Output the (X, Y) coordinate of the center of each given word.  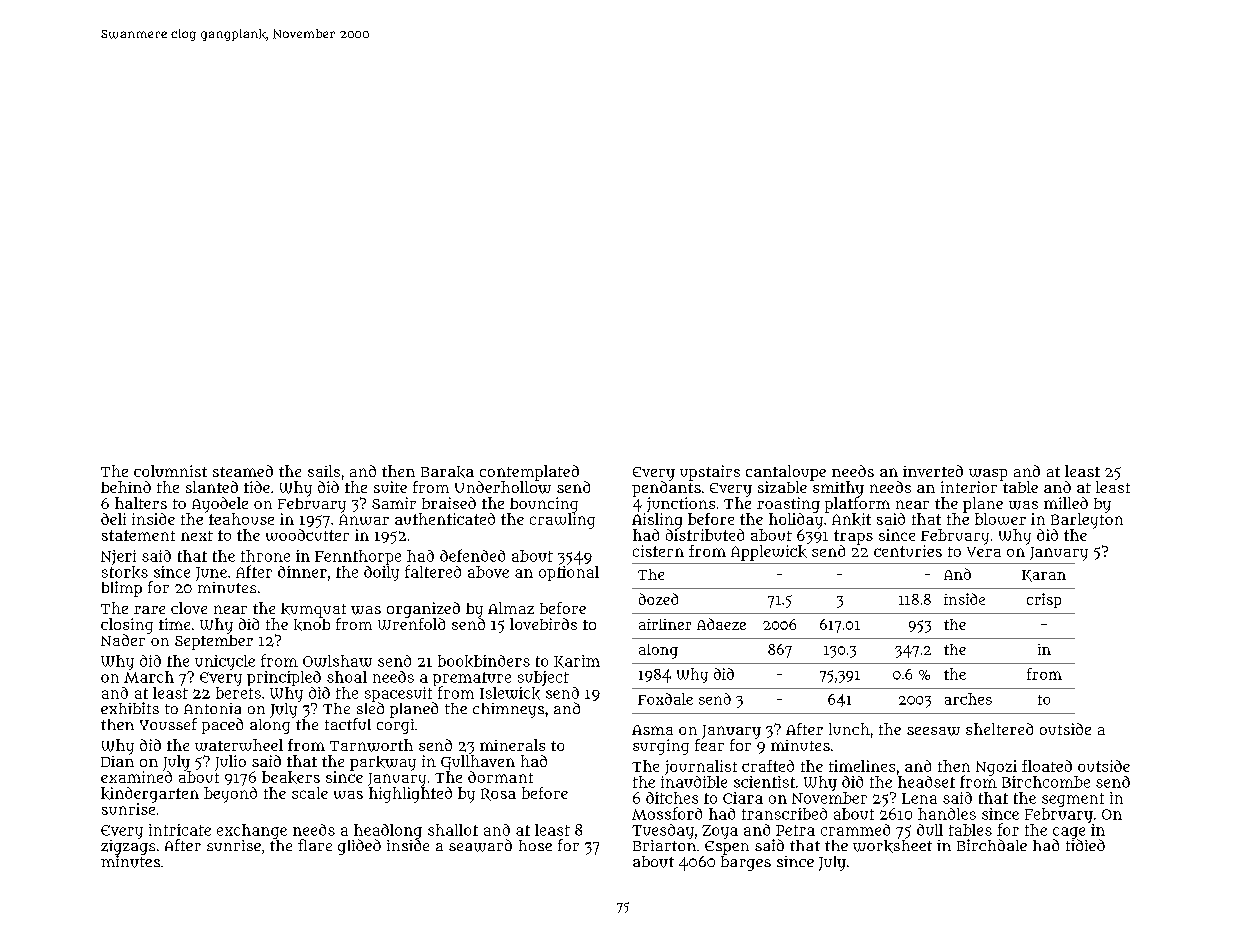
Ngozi (996, 768)
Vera (984, 552)
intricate (180, 830)
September (214, 642)
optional (569, 573)
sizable (782, 487)
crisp (1044, 600)
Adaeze (721, 624)
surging (661, 747)
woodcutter (307, 535)
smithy (838, 489)
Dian (117, 761)
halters (141, 503)
